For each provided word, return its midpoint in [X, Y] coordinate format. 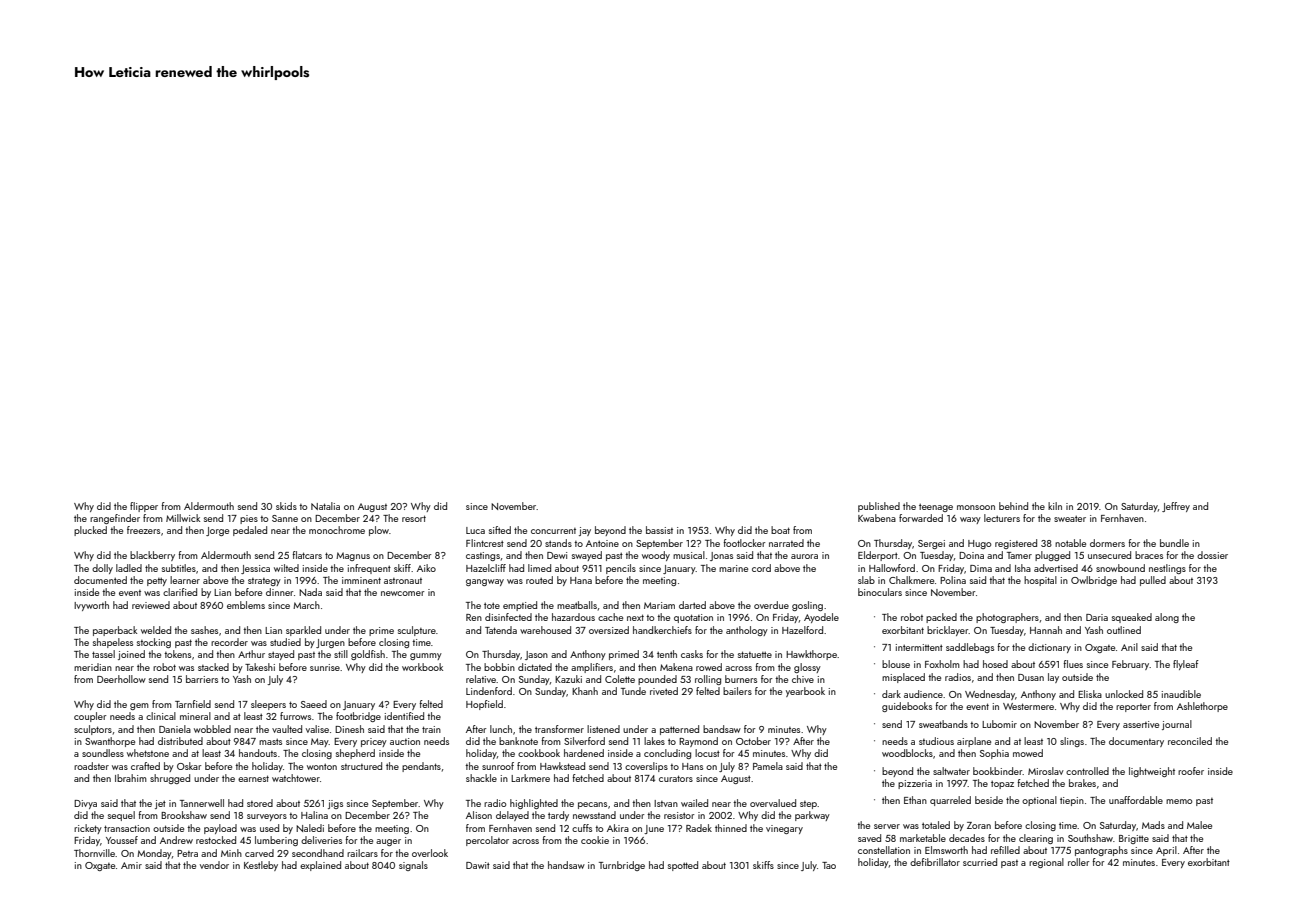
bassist [659, 530]
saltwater [951, 771]
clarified [180, 592]
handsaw [566, 865]
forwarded [921, 518]
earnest [253, 778]
